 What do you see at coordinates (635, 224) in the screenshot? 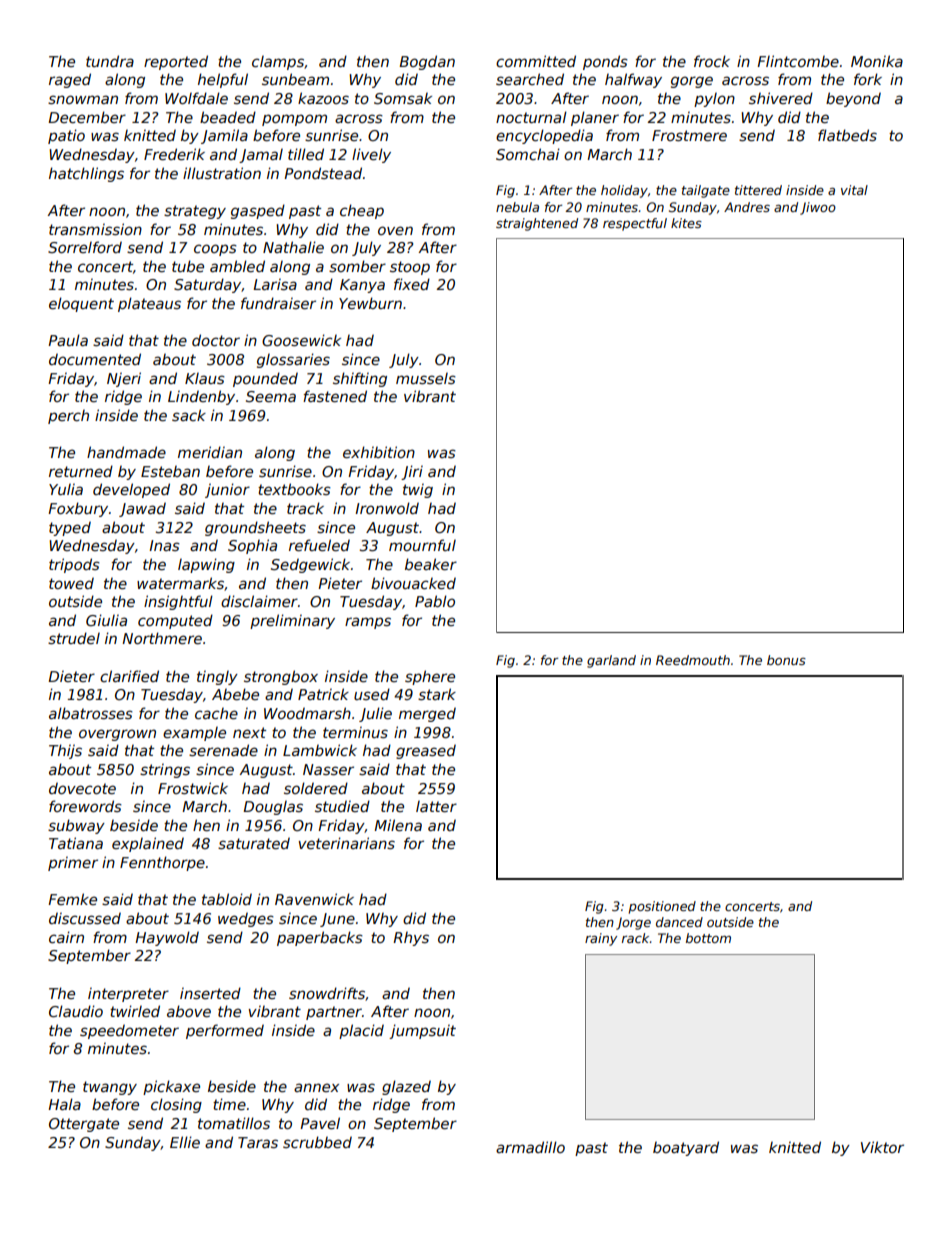
I see `respectful` at bounding box center [635, 224].
